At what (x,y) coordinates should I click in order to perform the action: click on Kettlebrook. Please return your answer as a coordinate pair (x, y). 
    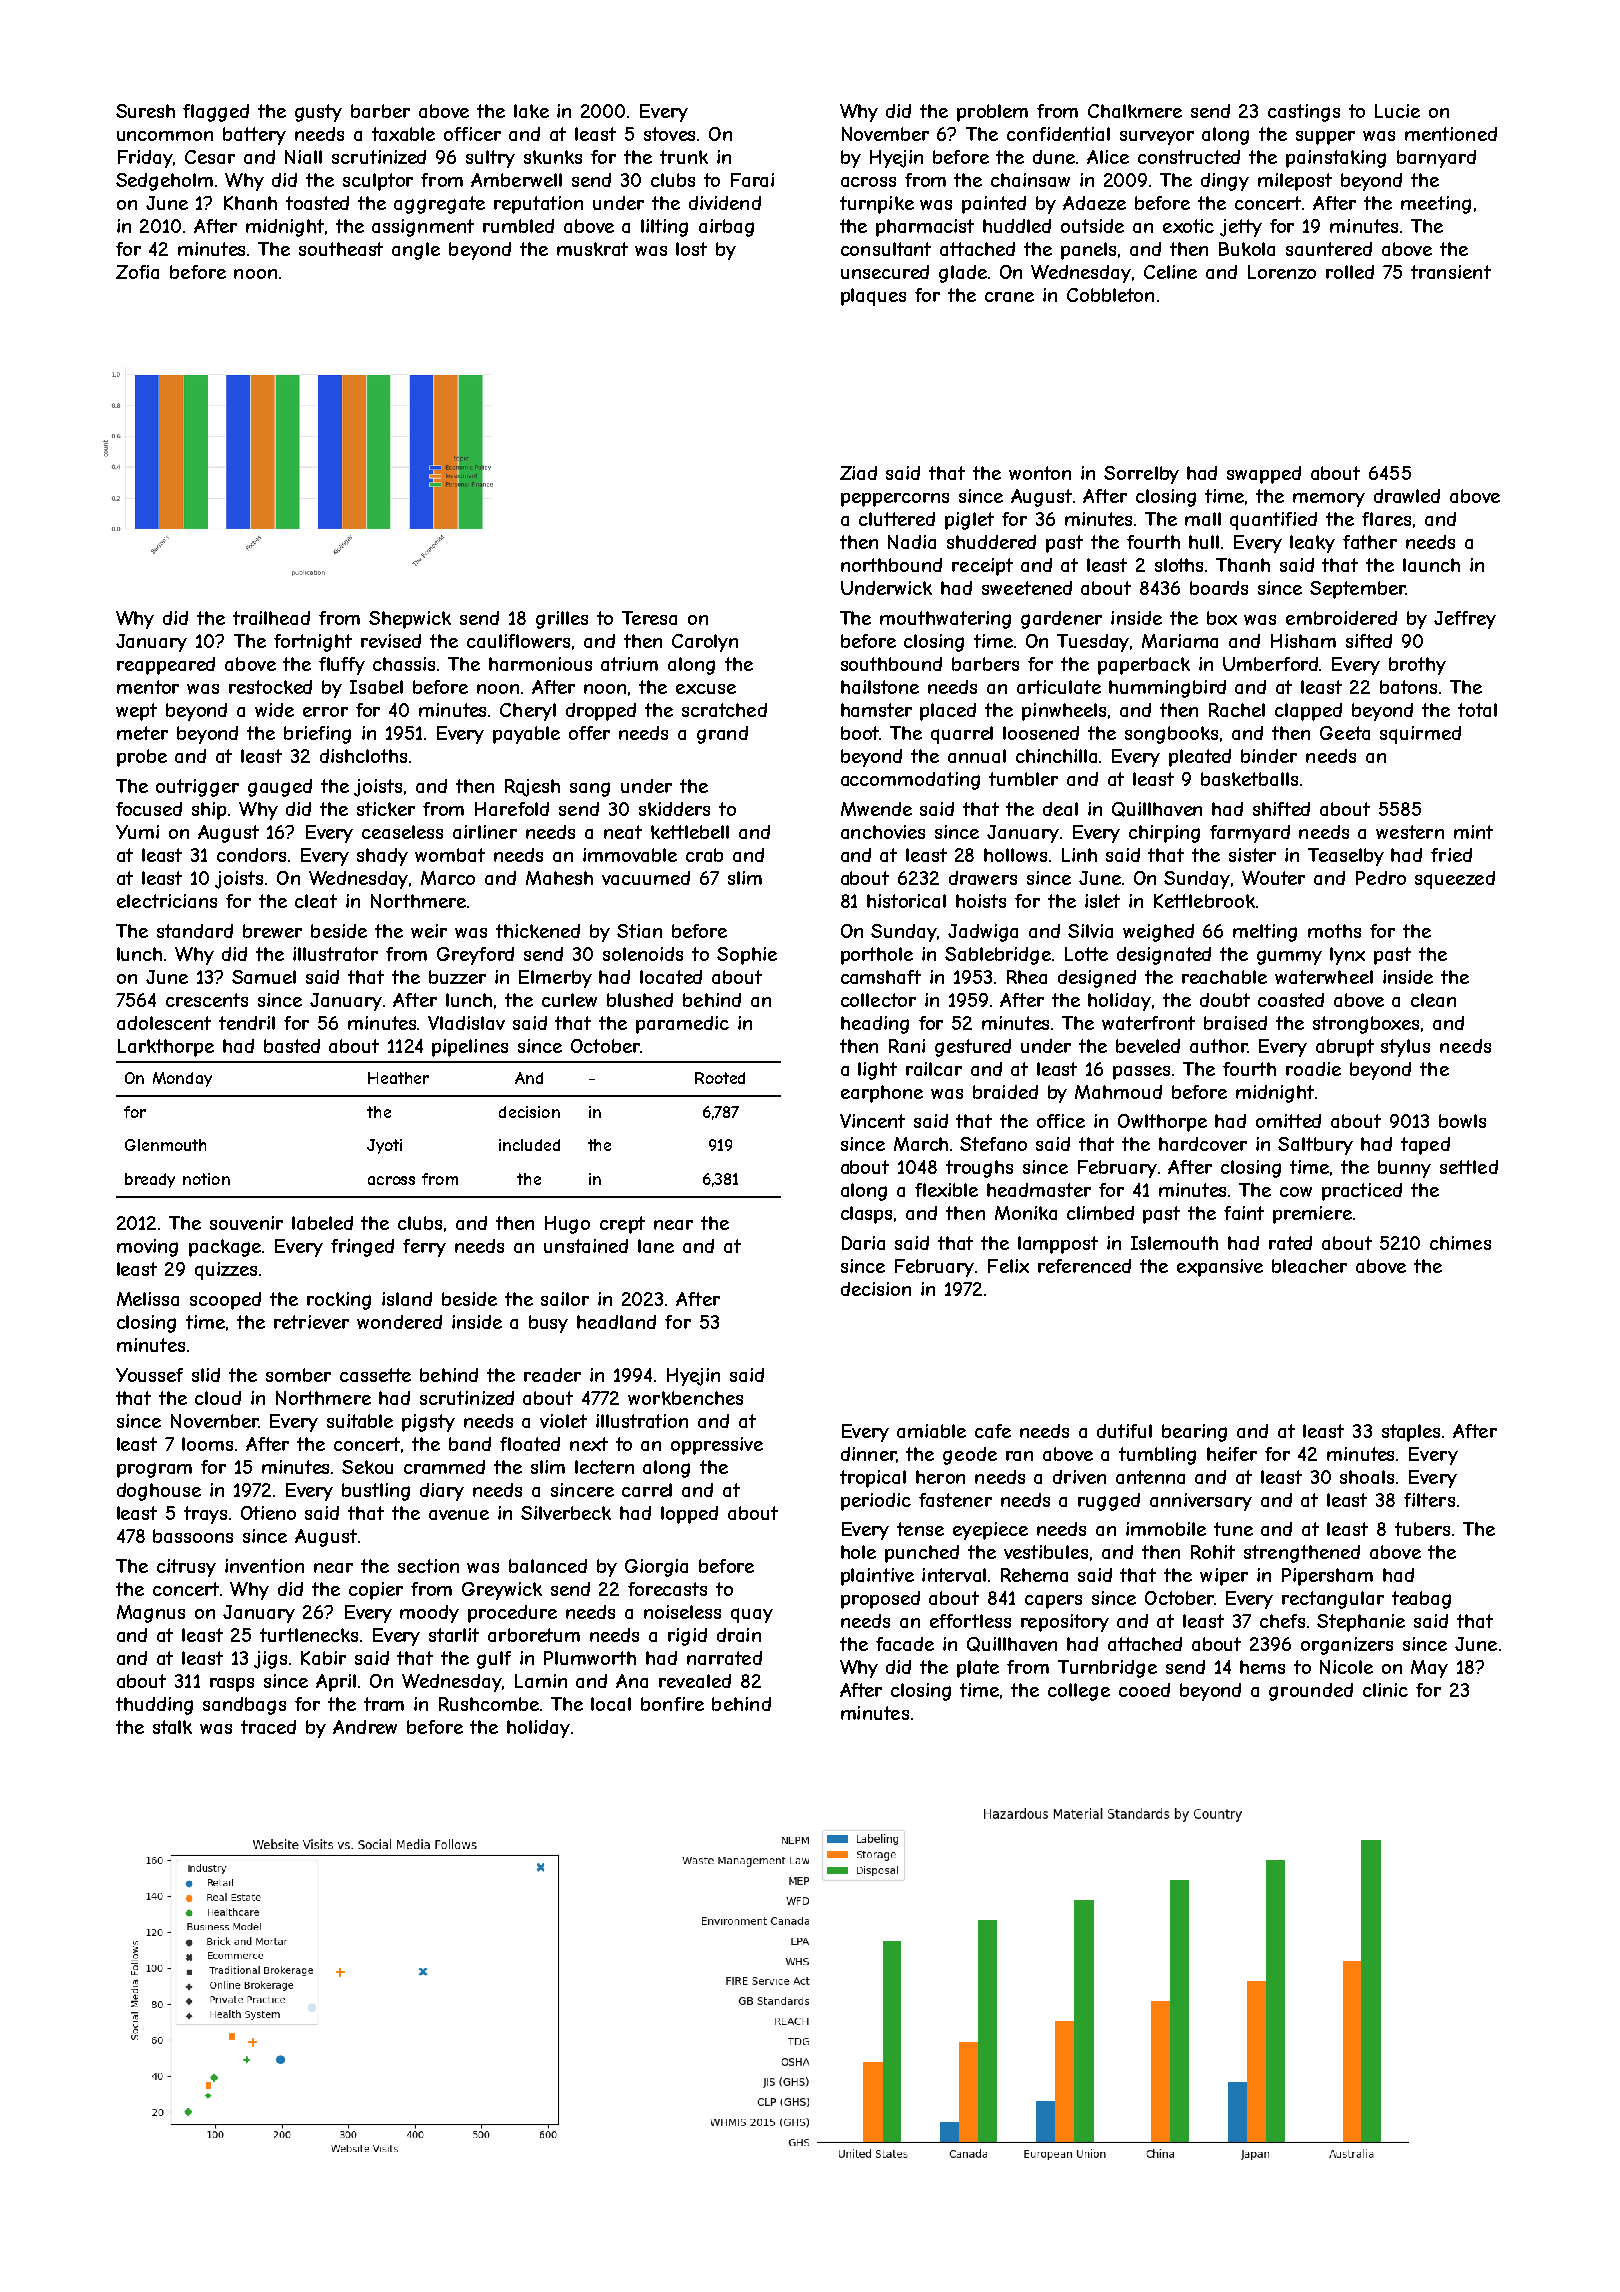
    Looking at the image, I should click on (1204, 901).
